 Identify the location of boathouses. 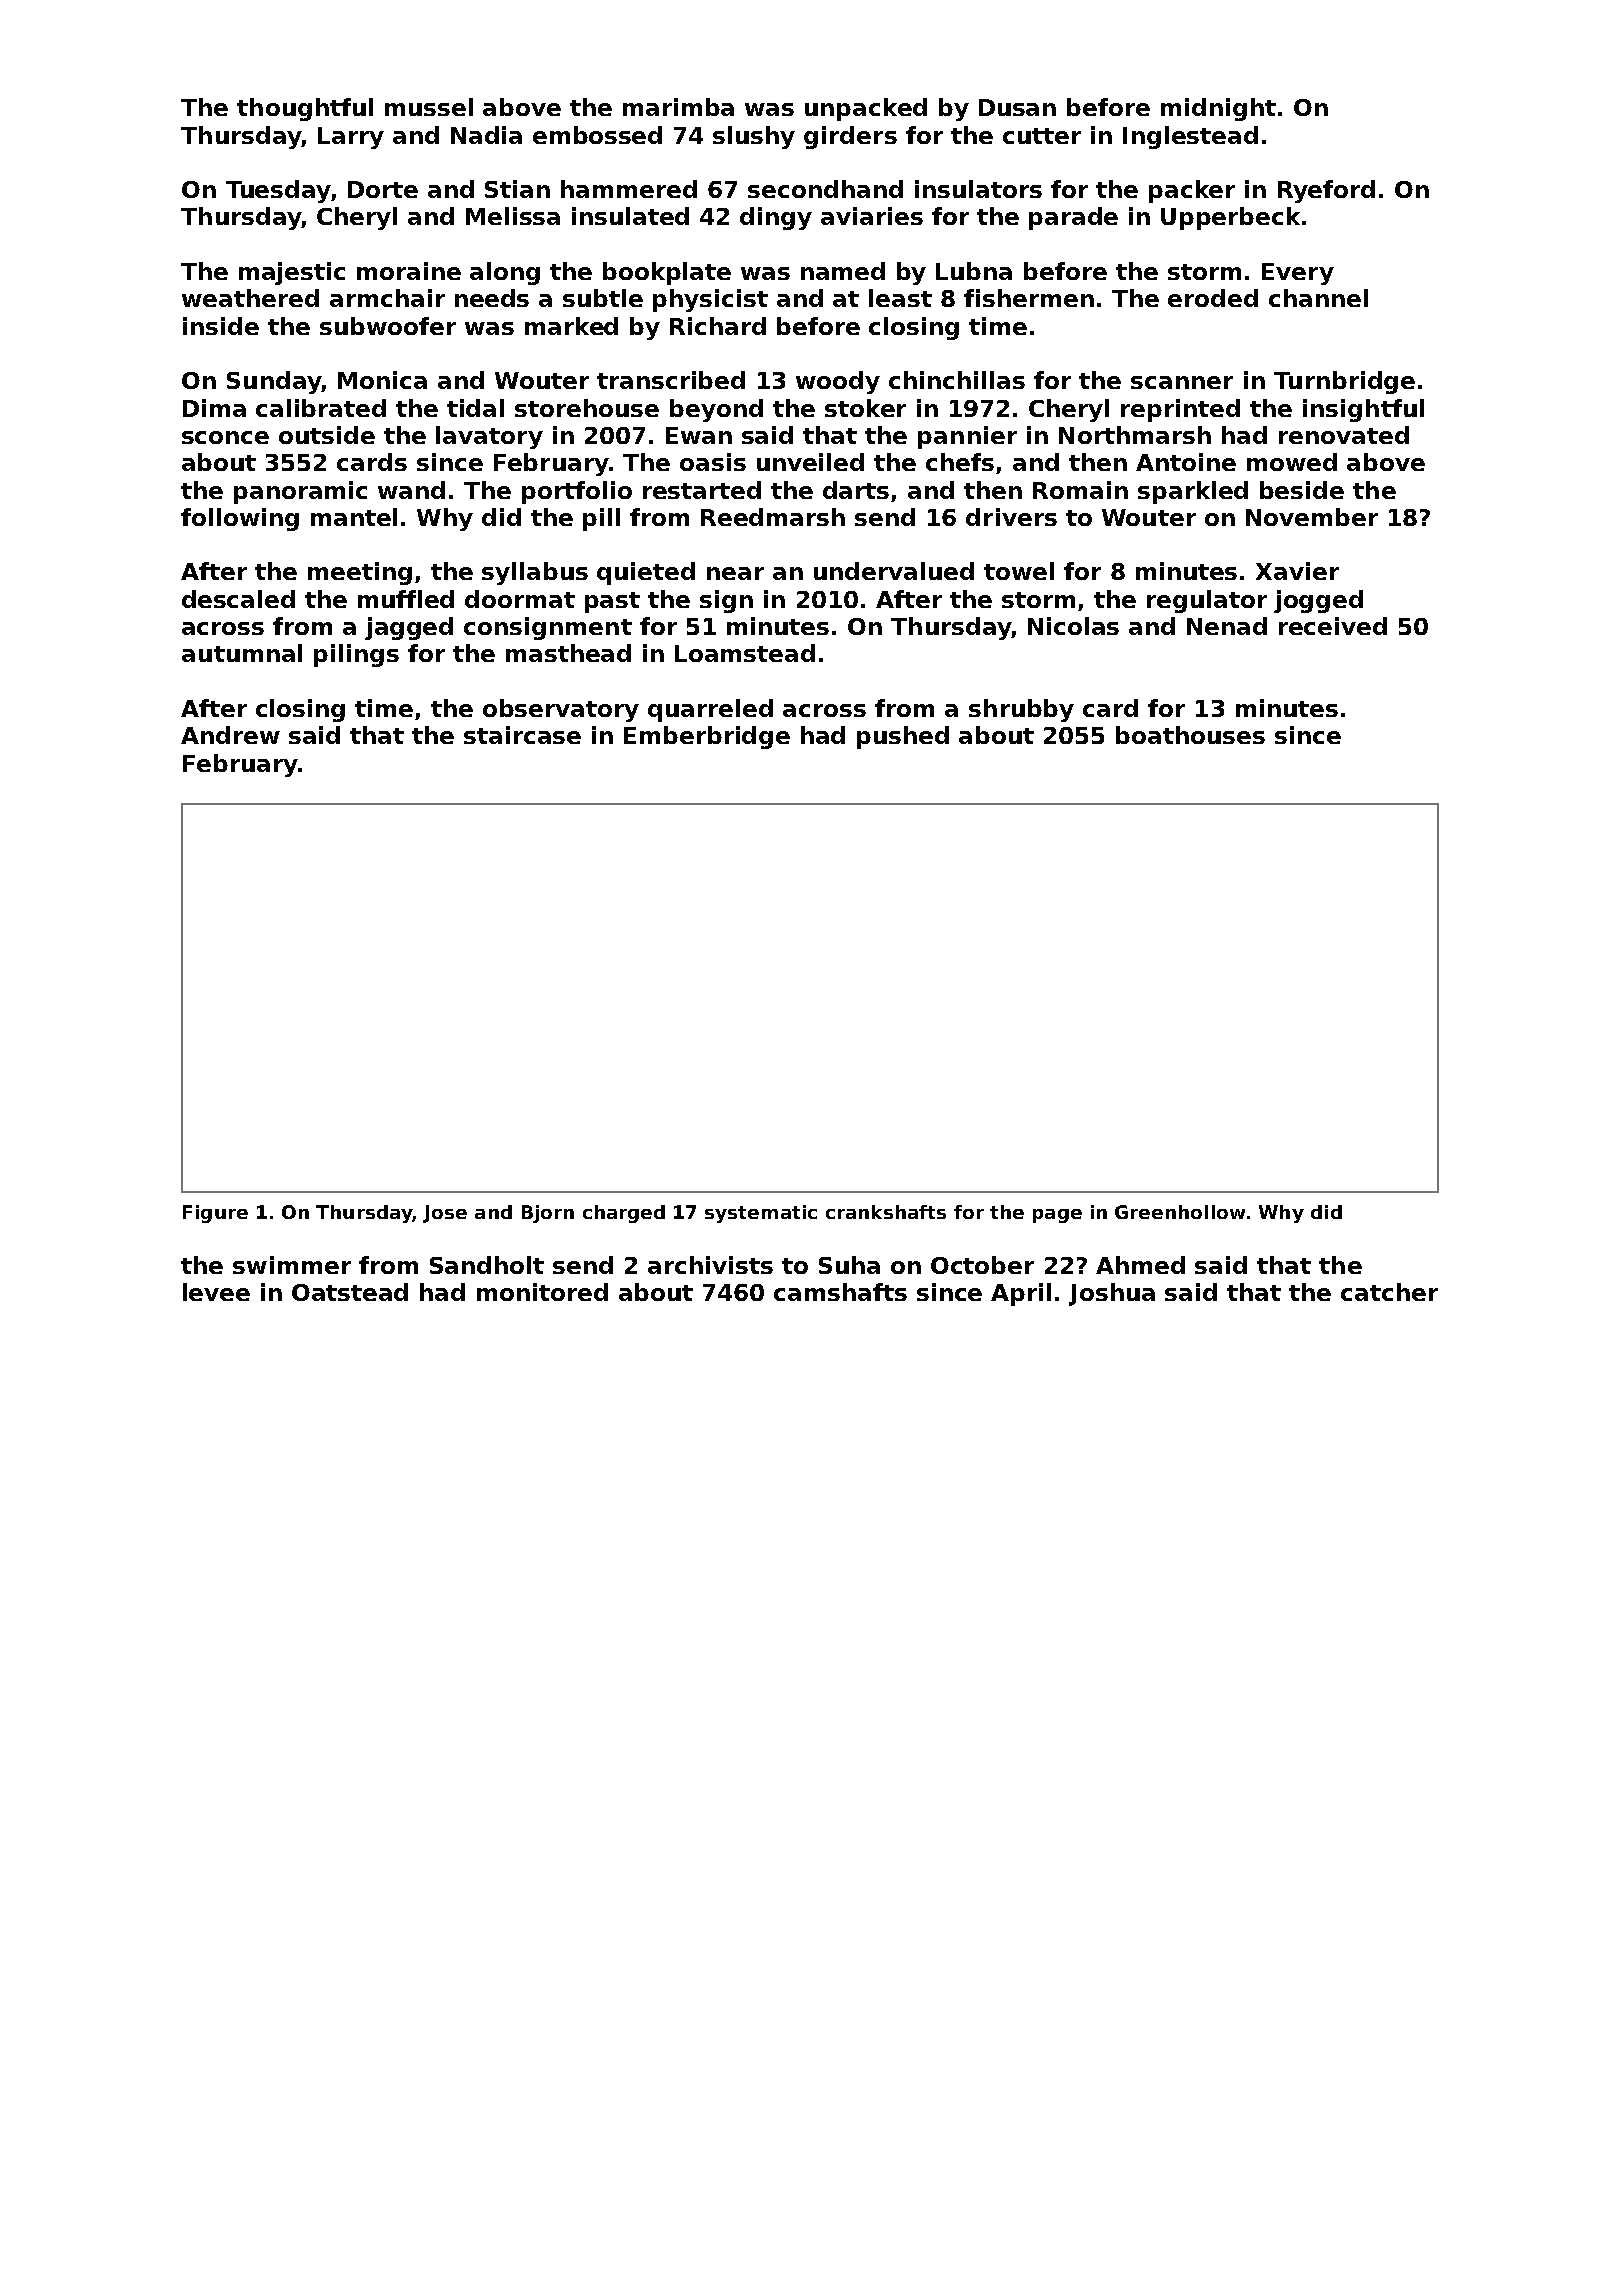
(1190, 735).
